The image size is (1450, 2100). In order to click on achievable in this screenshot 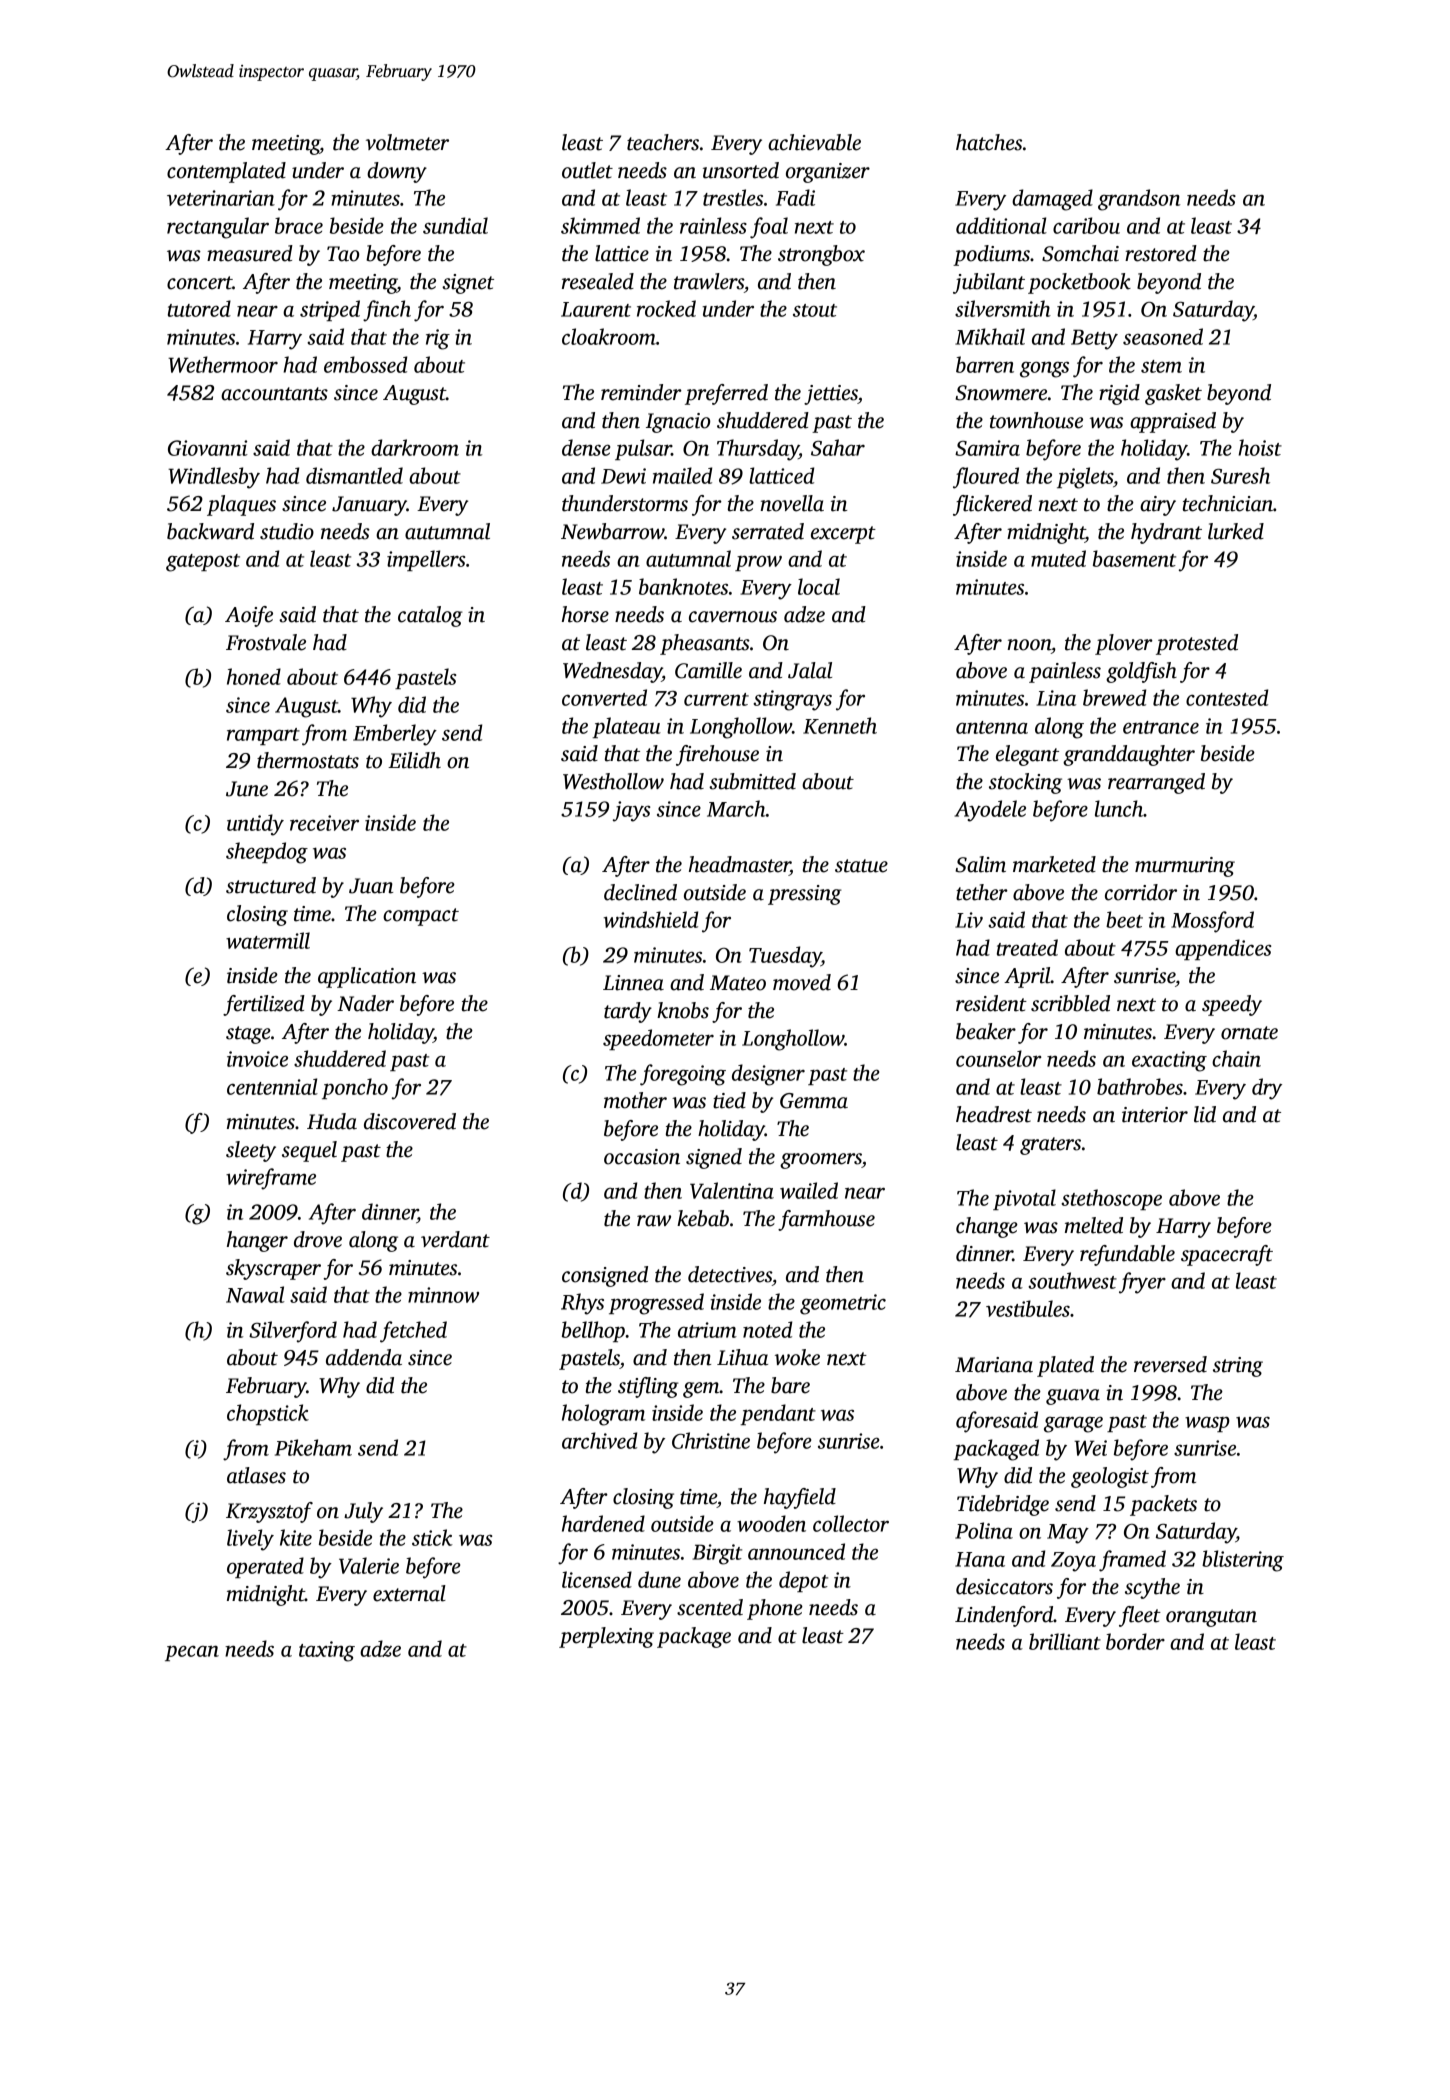, I will do `click(814, 142)`.
